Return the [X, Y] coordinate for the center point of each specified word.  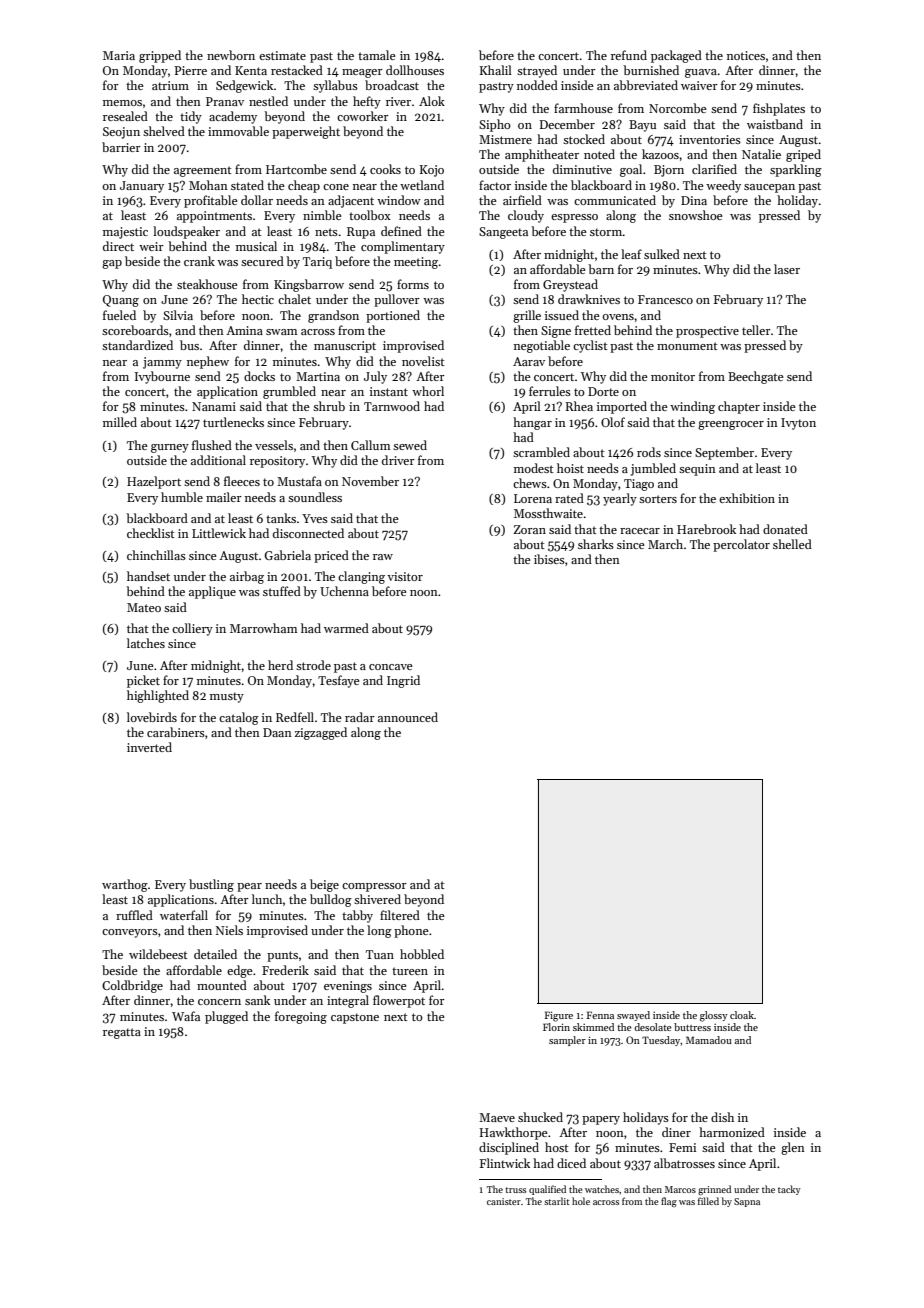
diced [571, 1163]
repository [277, 462]
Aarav [529, 361]
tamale [377, 55]
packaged [676, 56]
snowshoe [696, 215]
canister [504, 1201]
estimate [282, 55]
